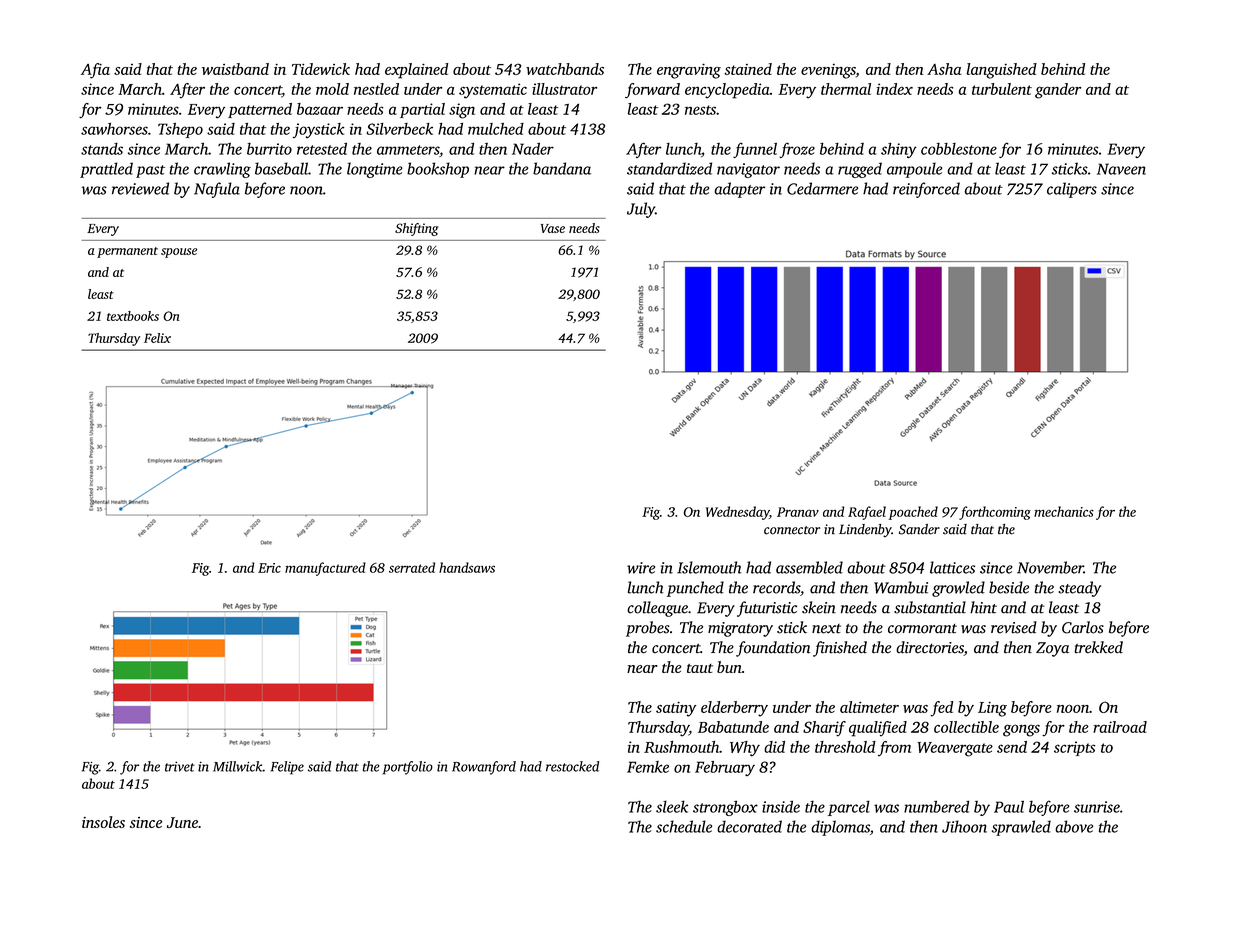  I want to click on trekked, so click(1098, 647).
